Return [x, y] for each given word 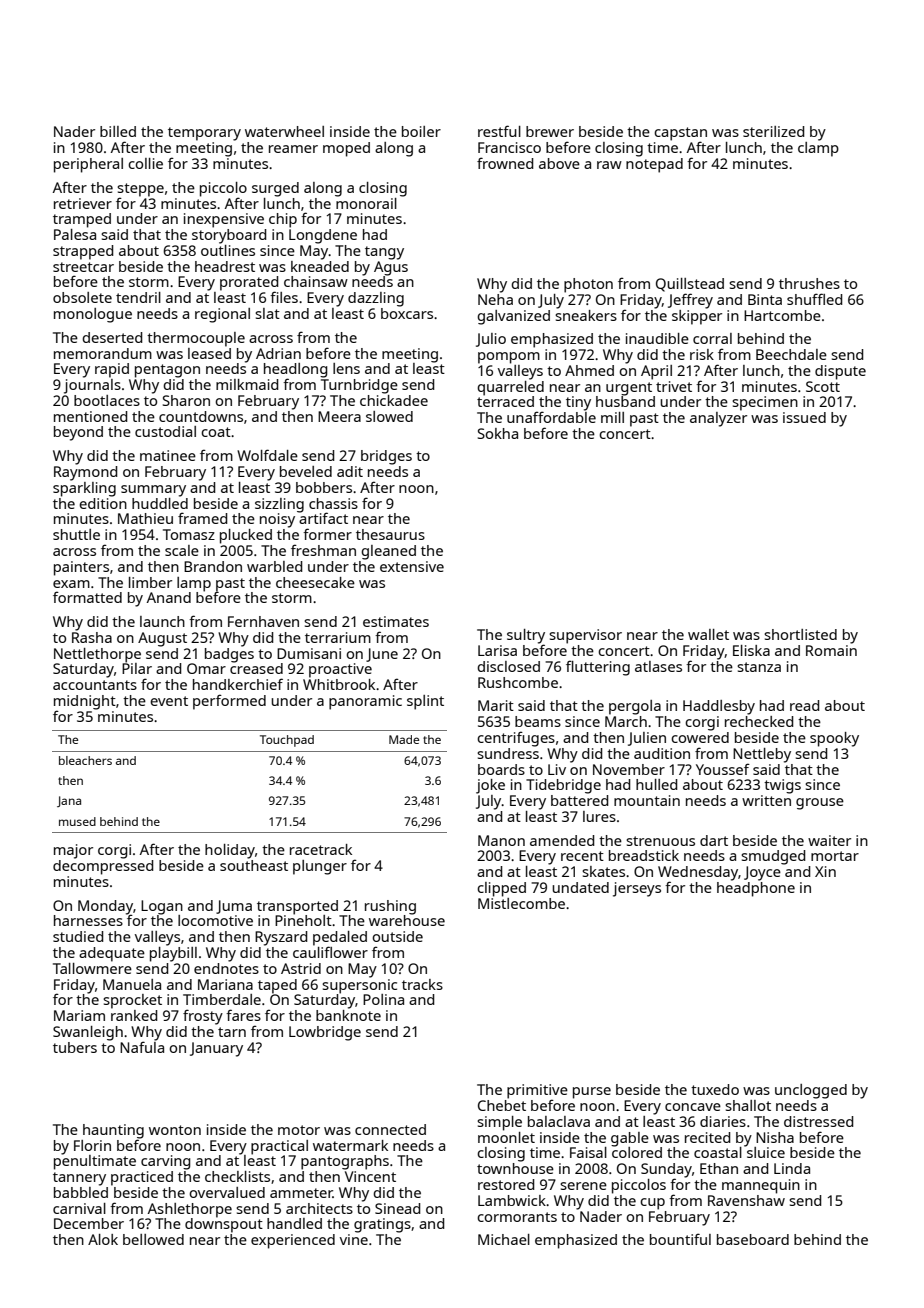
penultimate [95, 1162]
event [169, 701]
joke [490, 786]
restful [499, 131]
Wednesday [698, 873]
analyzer [718, 419]
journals [92, 386]
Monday [105, 907]
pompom [509, 358]
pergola [635, 707]
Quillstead [690, 285]
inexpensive [224, 220]
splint [425, 702]
